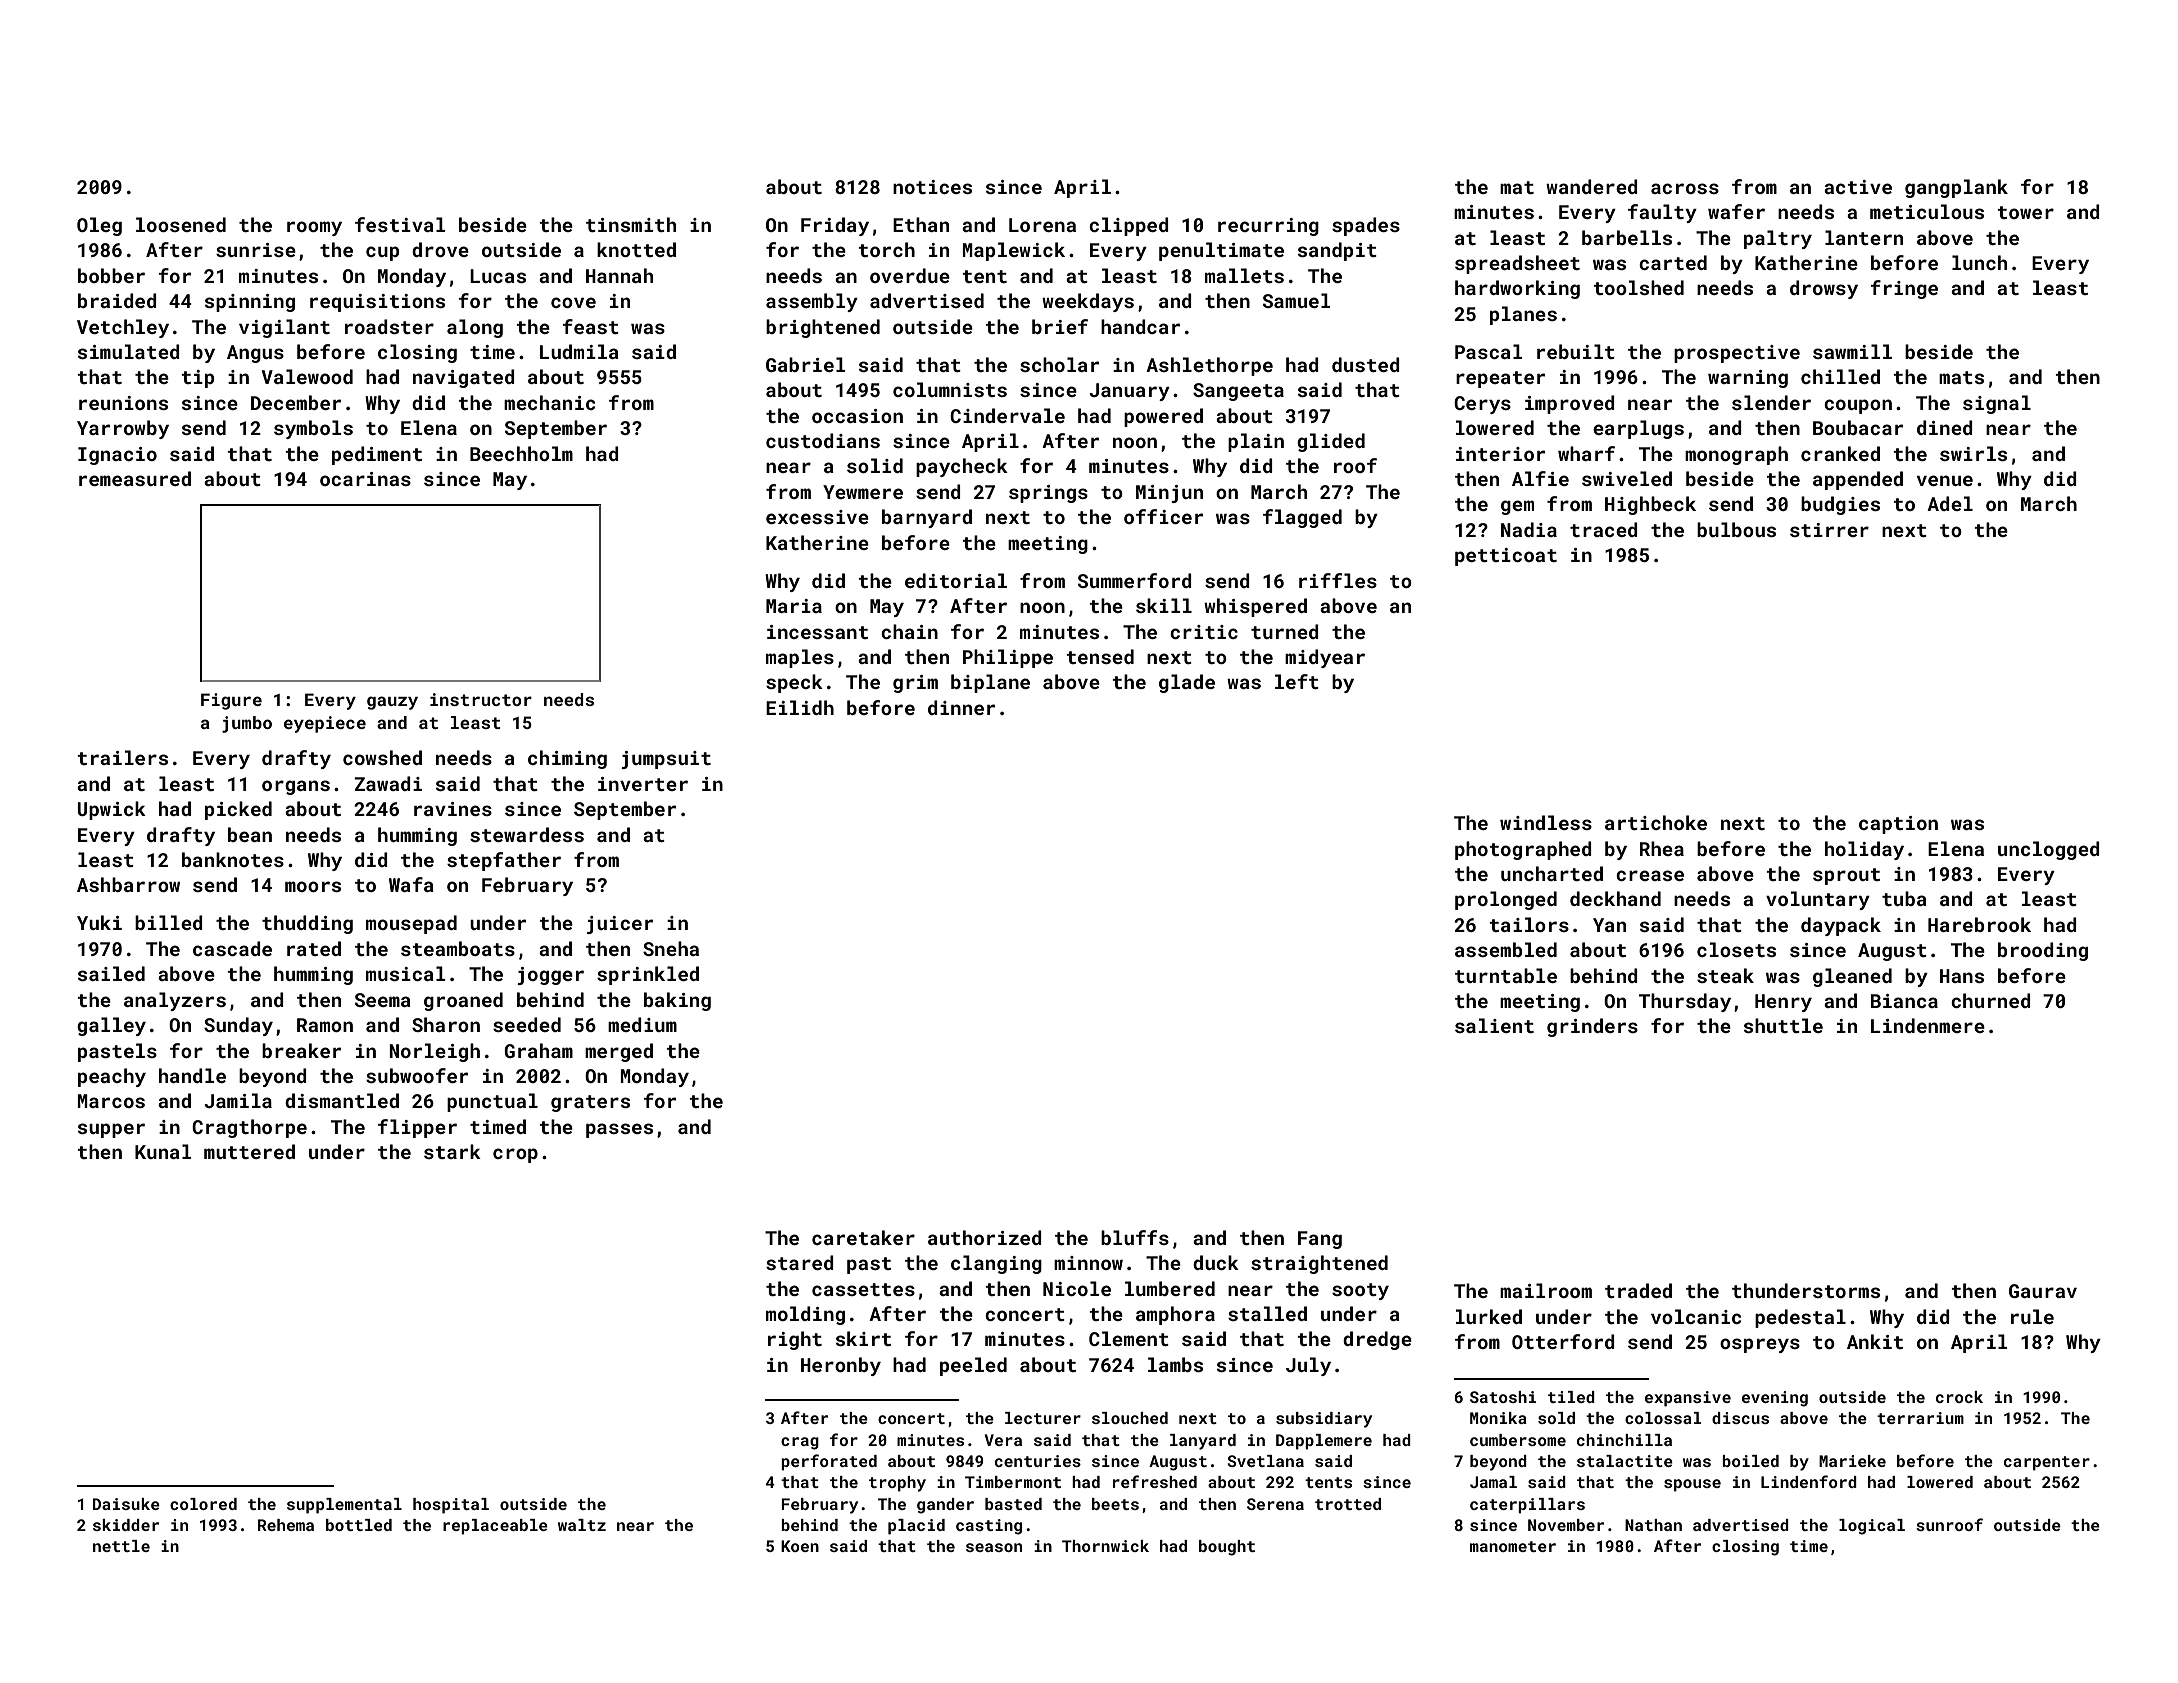 The height and width of the screenshot is (1683, 2178). What do you see at coordinates (671, 948) in the screenshot?
I see `Sneha` at bounding box center [671, 948].
